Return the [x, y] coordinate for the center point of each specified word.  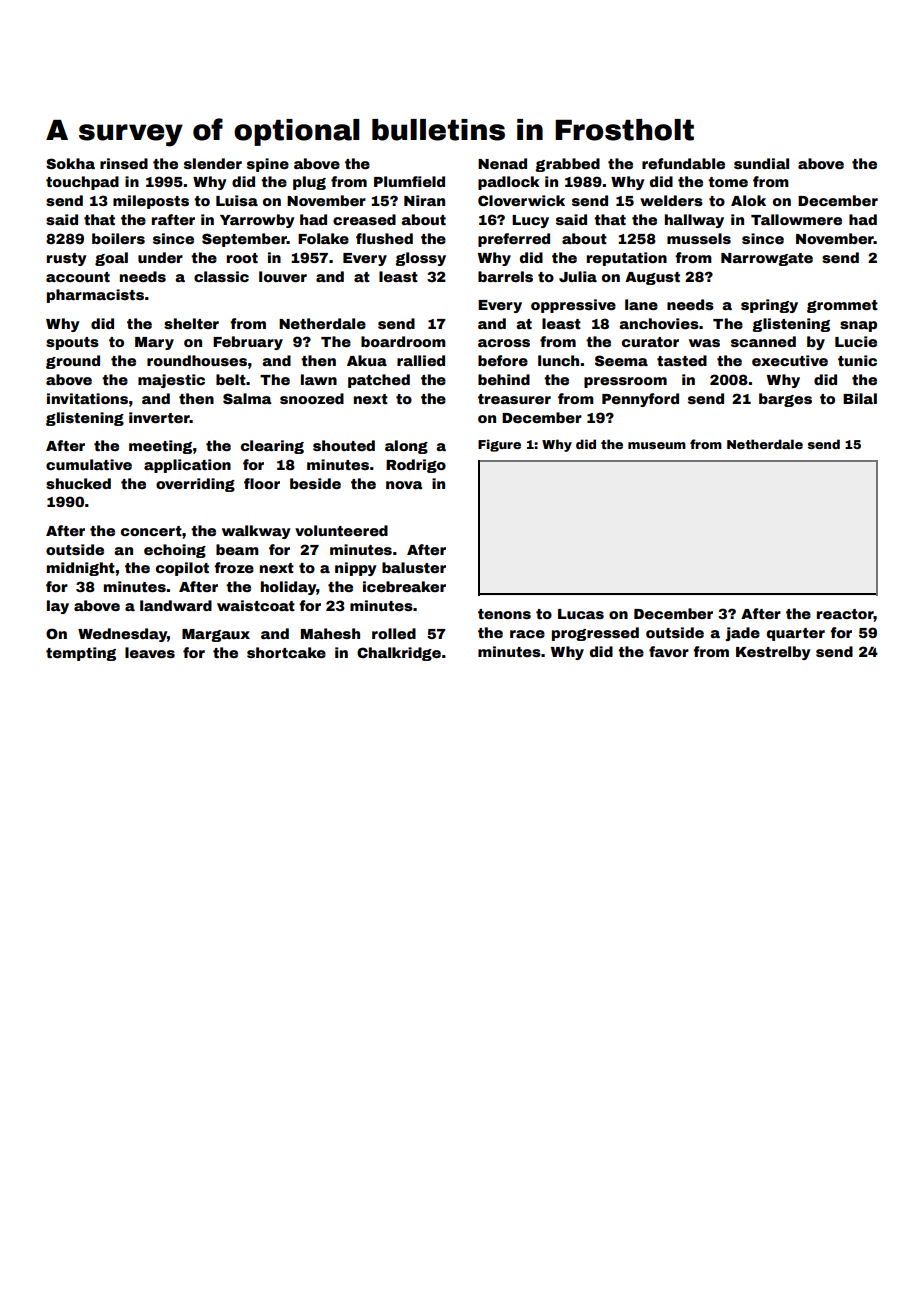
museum [657, 445]
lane [641, 304]
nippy [355, 569]
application [187, 466]
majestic [171, 381]
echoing [175, 551]
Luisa [237, 200]
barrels [505, 276]
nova [404, 485]
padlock [509, 183]
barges [785, 400]
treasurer [514, 399]
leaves [150, 652]
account [78, 277]
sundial [761, 163]
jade [742, 634]
